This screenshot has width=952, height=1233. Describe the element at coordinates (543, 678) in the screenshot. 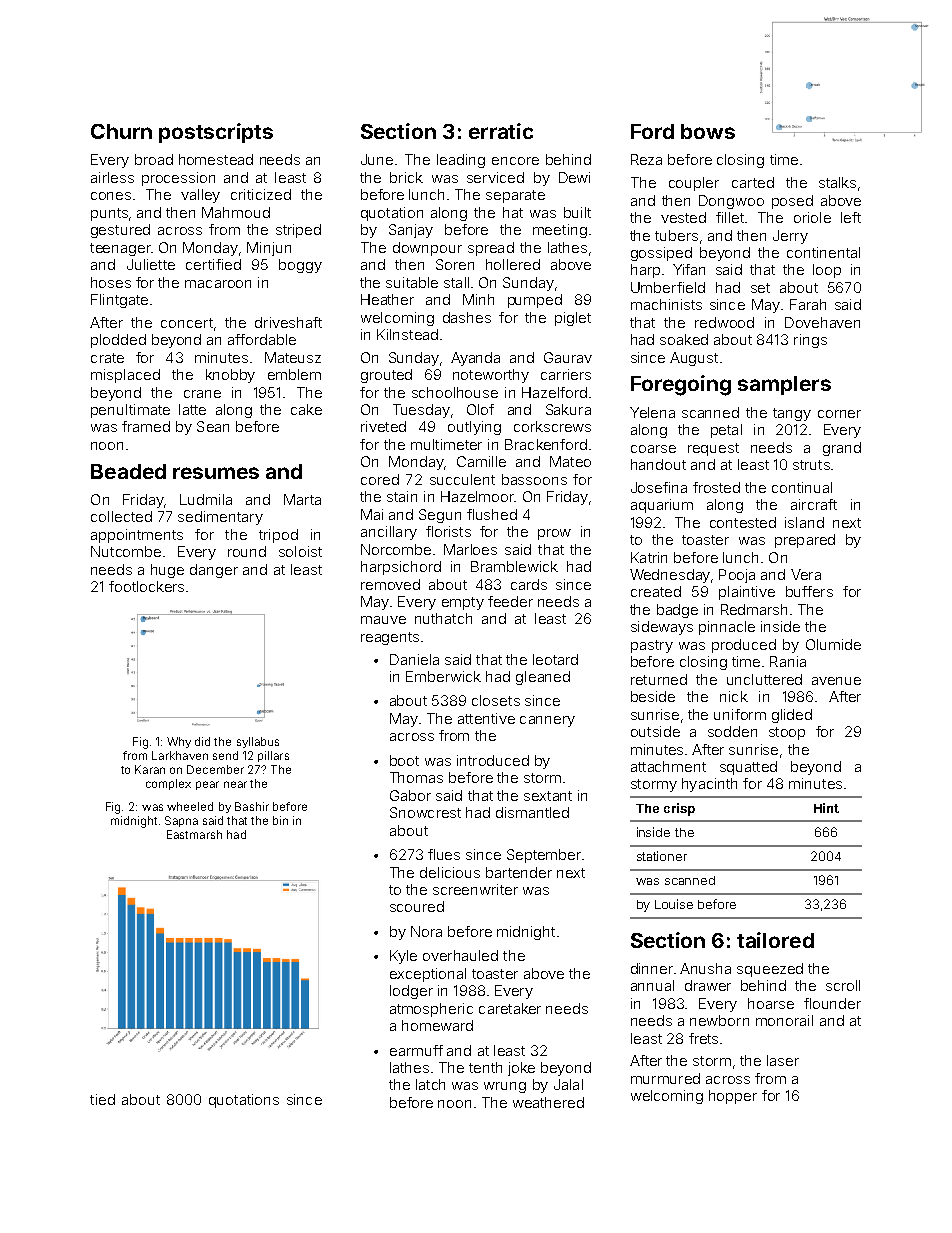

I see `gleaned` at that location.
